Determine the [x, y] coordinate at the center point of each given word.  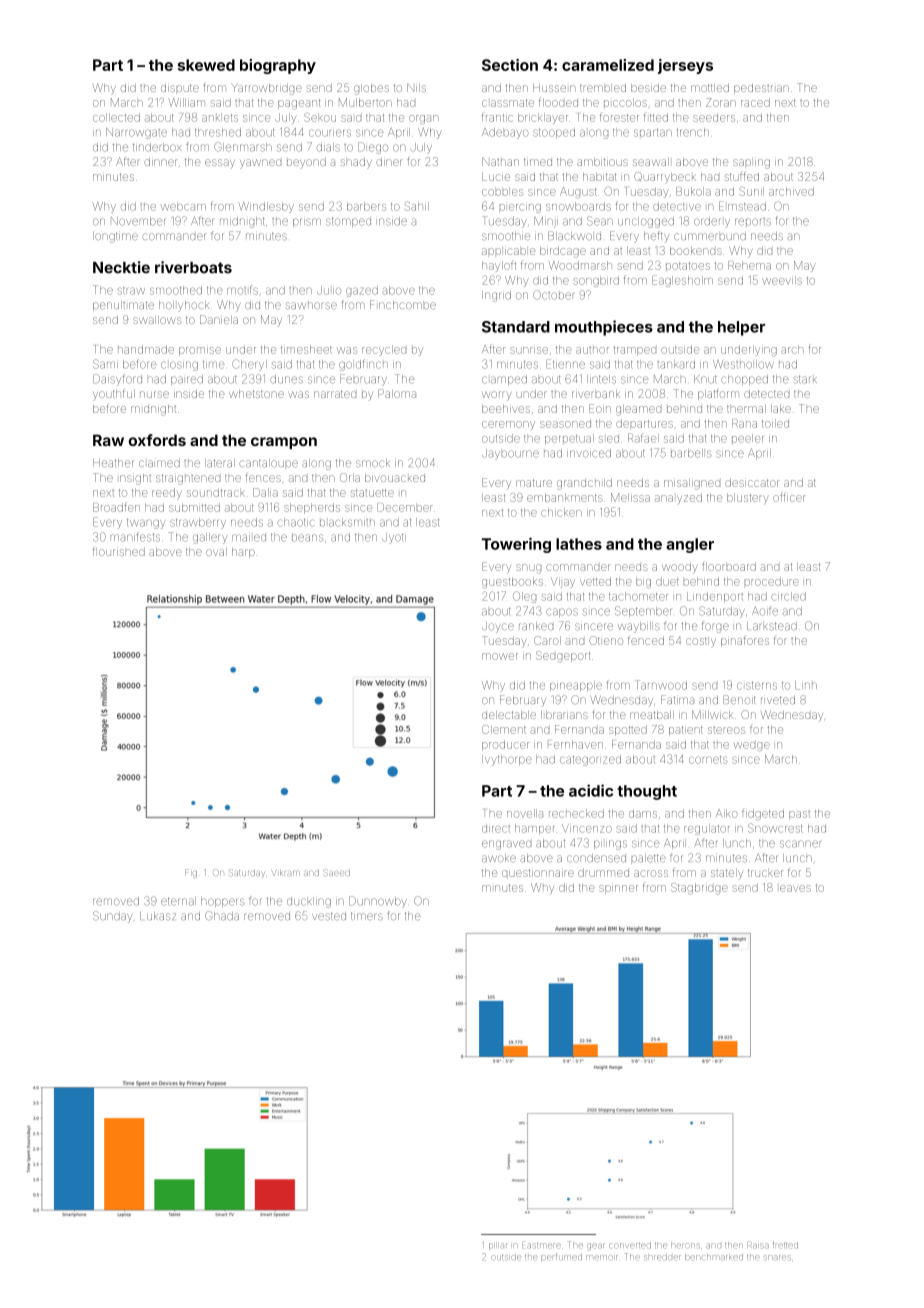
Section [510, 65]
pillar [498, 1246]
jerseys [685, 66]
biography [278, 66]
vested [329, 916]
